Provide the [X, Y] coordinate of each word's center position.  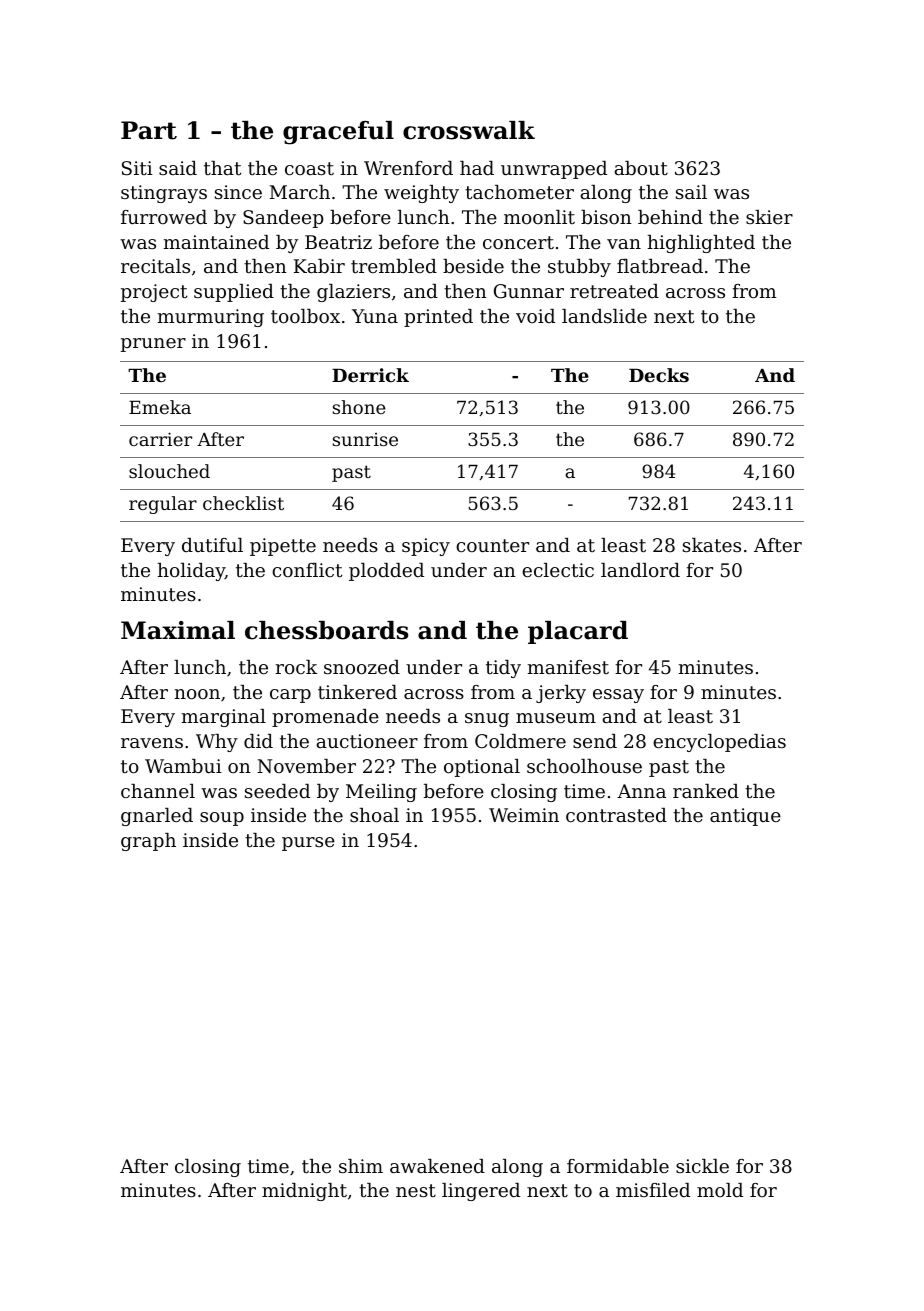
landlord [640, 570]
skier [769, 217]
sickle [702, 1166]
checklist [243, 503]
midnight [304, 1192]
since [238, 192]
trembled [394, 266]
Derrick [370, 375]
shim [361, 1166]
